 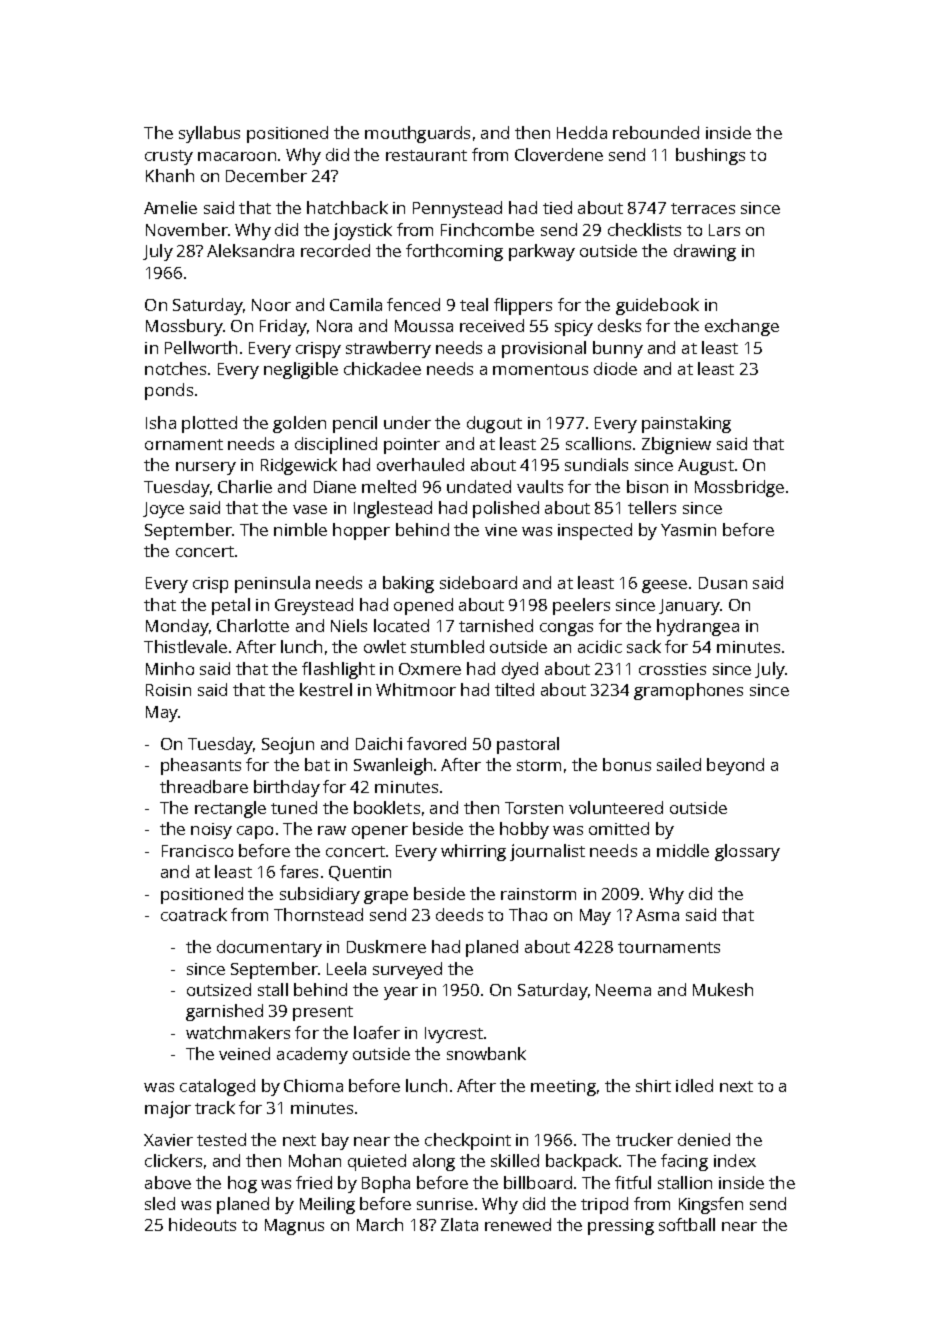 I want to click on sideboard, so click(x=478, y=582).
